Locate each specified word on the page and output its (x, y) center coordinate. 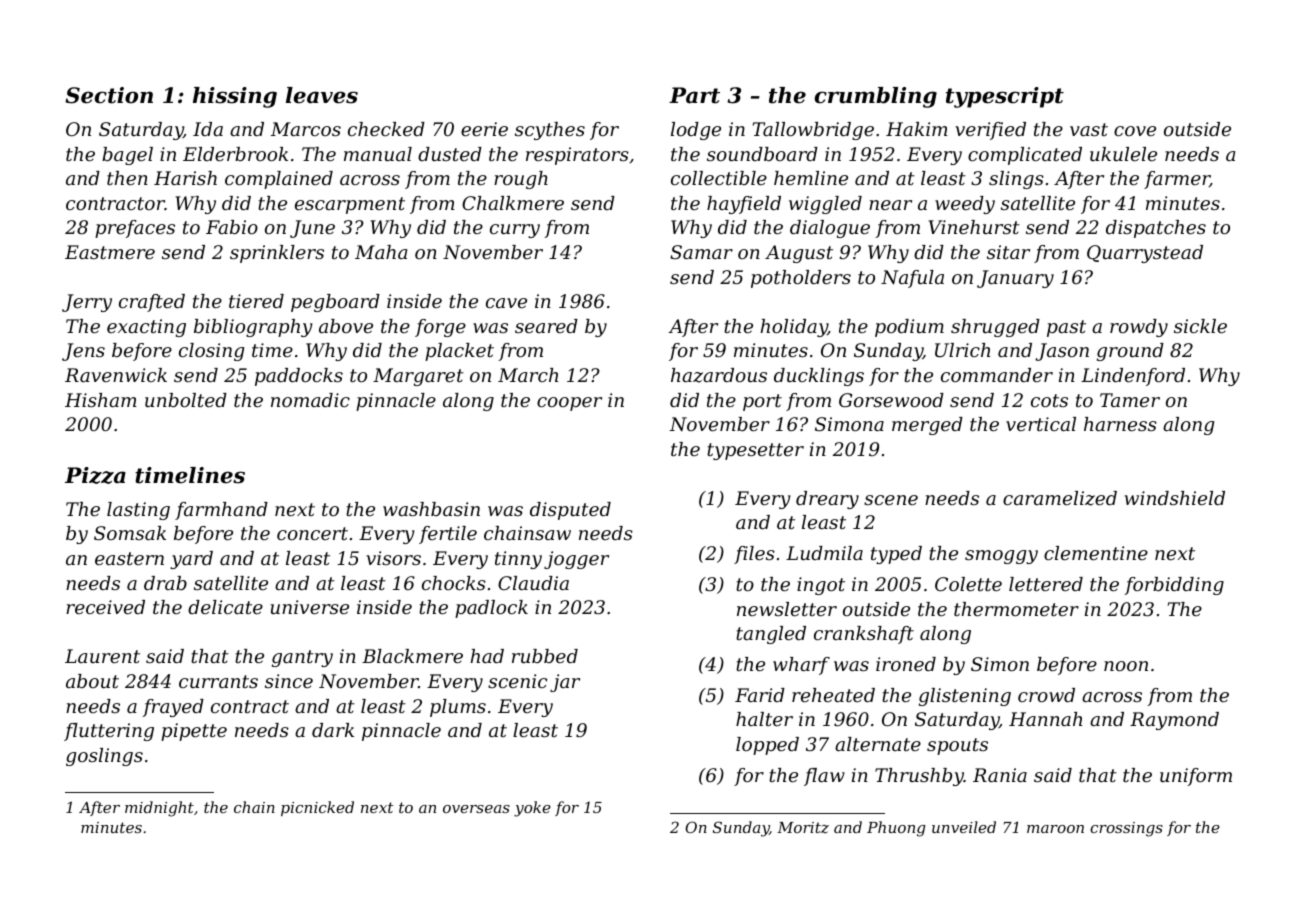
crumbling (876, 97)
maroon (1055, 829)
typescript (1005, 97)
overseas (476, 809)
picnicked (317, 808)
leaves (322, 95)
